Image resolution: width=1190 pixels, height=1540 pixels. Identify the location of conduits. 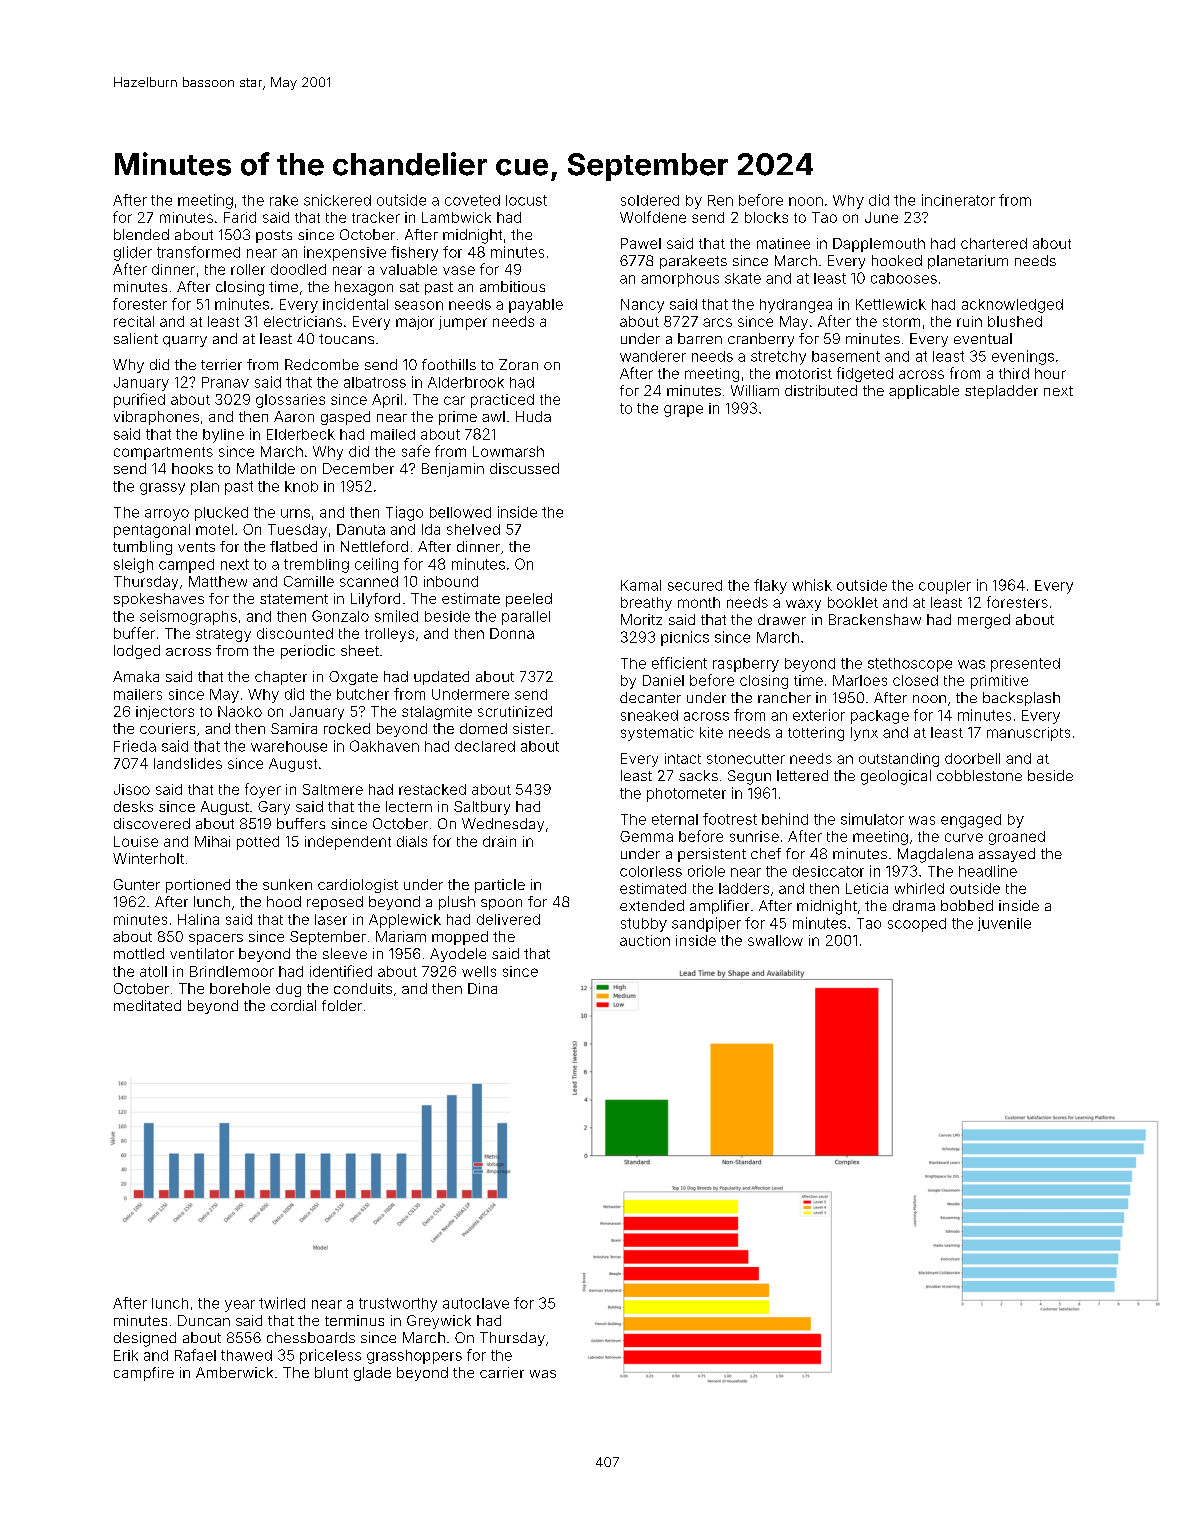
(363, 988).
